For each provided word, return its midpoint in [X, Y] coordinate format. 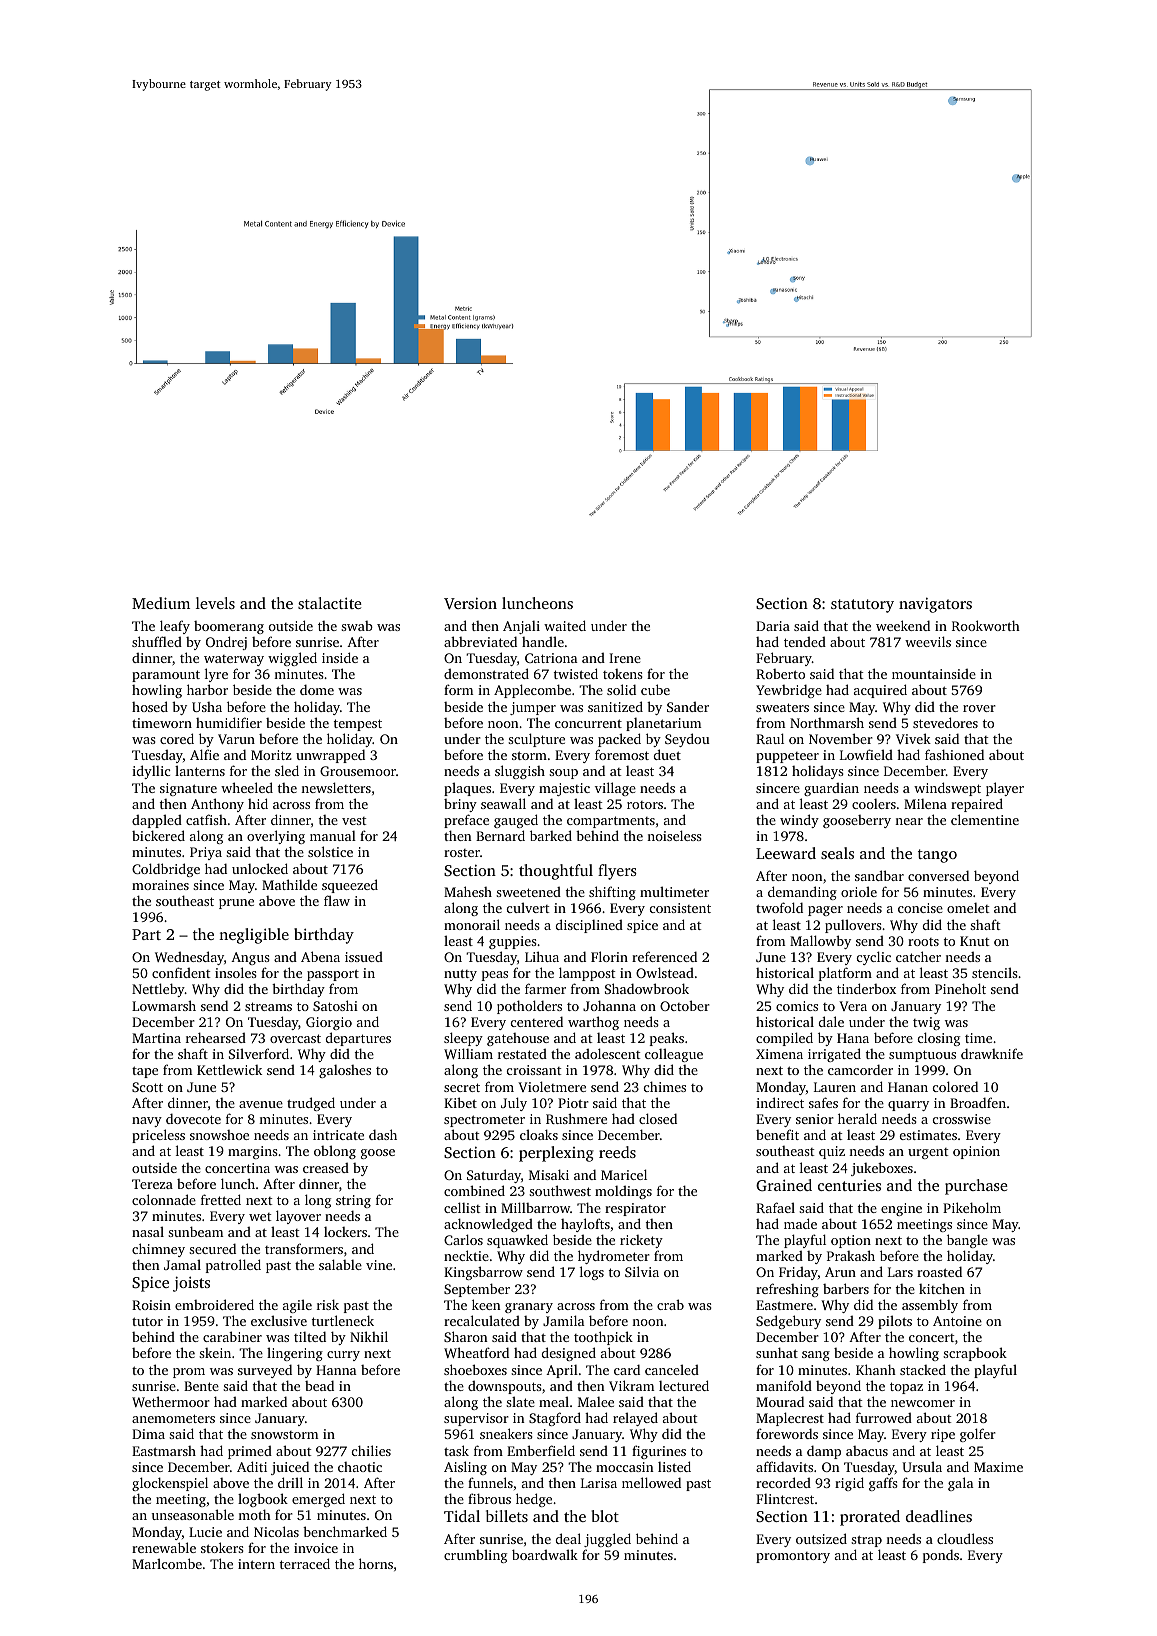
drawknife [992, 1053]
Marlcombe [167, 1563]
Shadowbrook [647, 988]
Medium [161, 603]
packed [619, 740]
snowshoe [219, 1135]
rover [979, 708]
